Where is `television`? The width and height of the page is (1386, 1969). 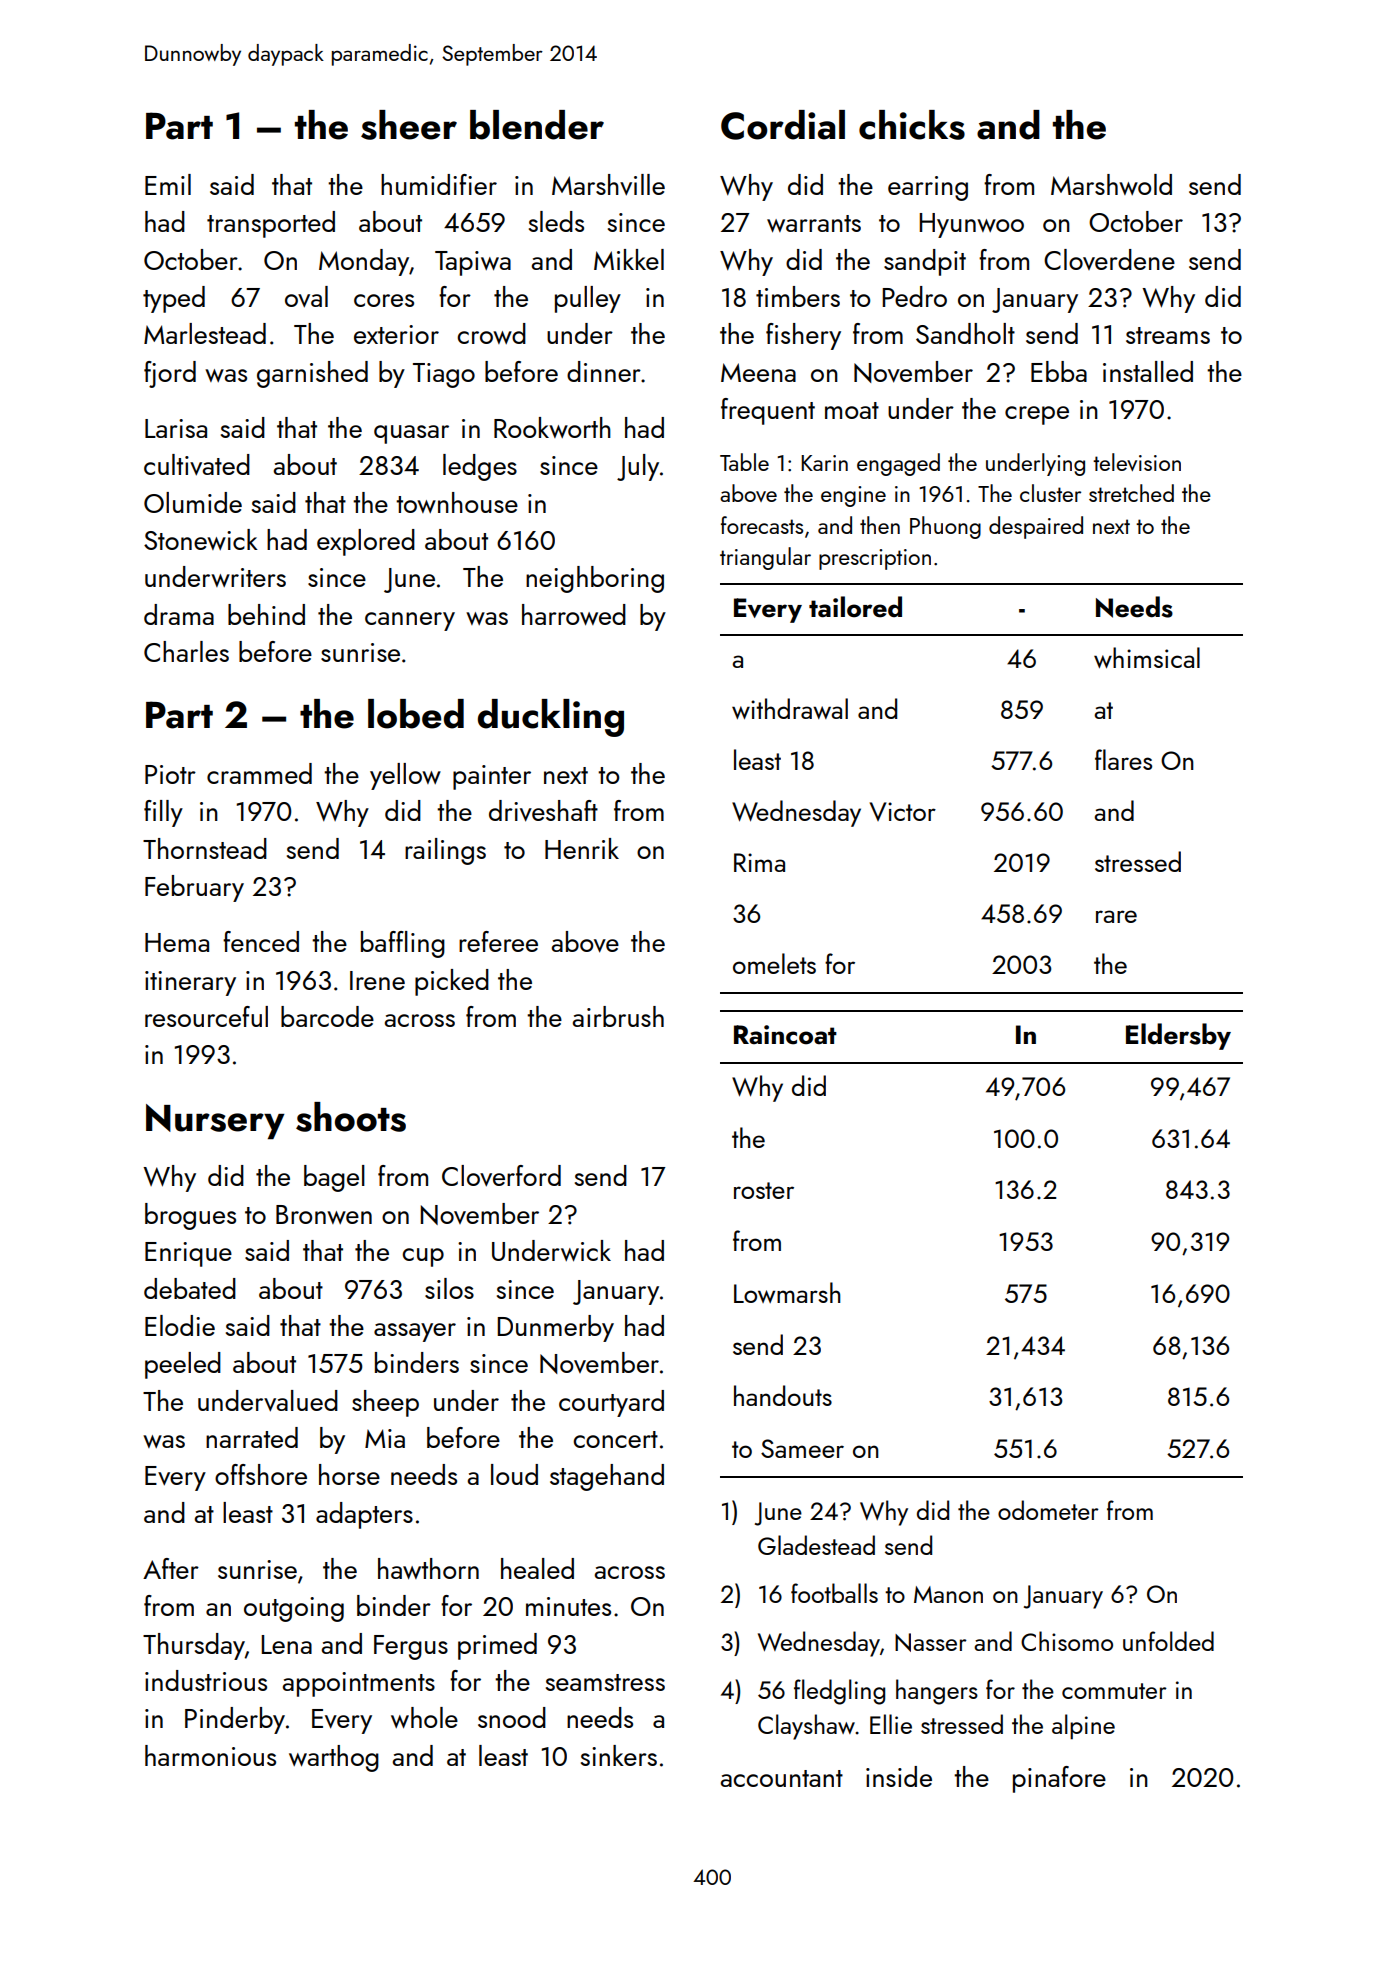 television is located at coordinates (1137, 462).
